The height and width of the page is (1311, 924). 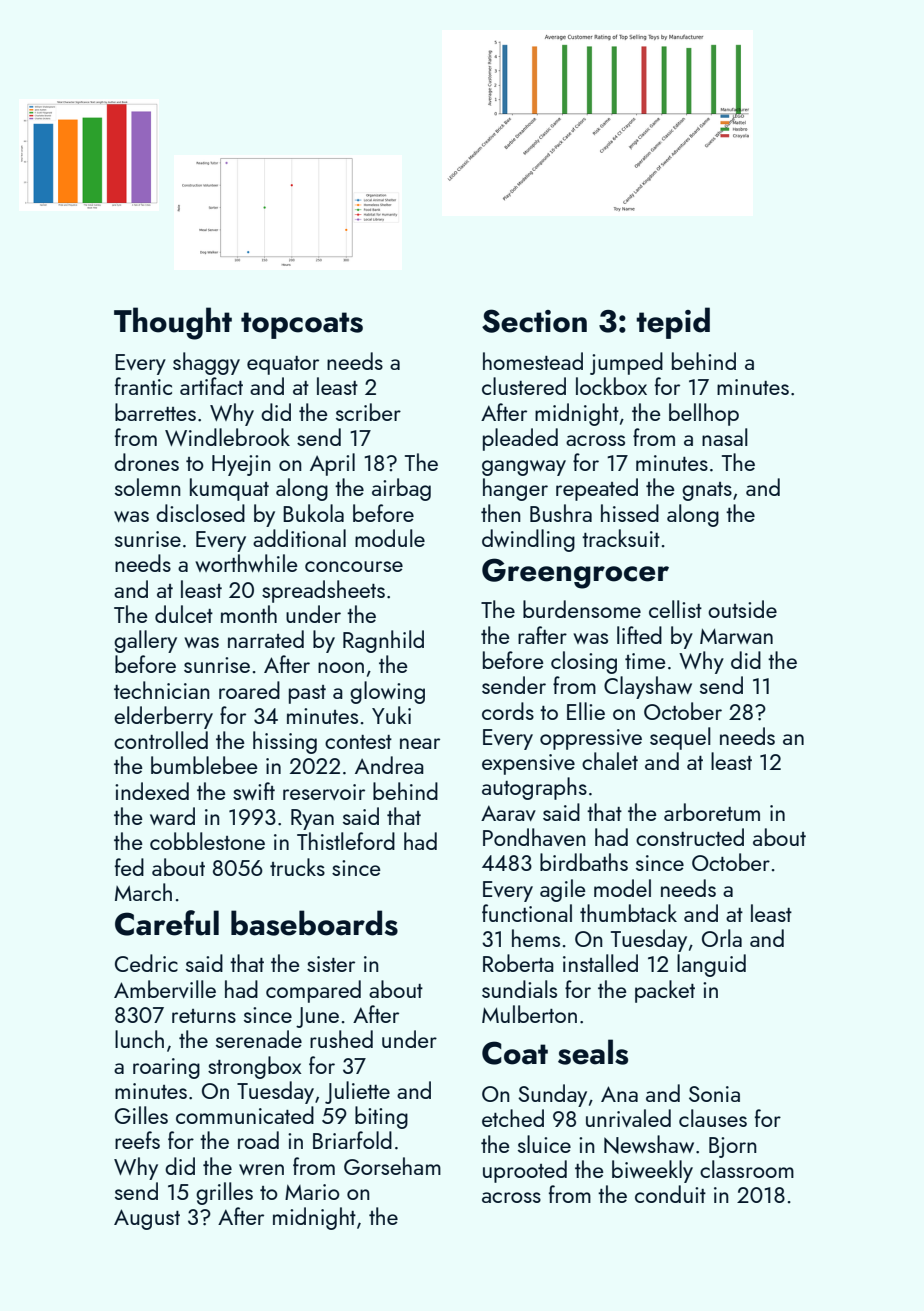 What do you see at coordinates (704, 414) in the page?
I see `bellhop` at bounding box center [704, 414].
